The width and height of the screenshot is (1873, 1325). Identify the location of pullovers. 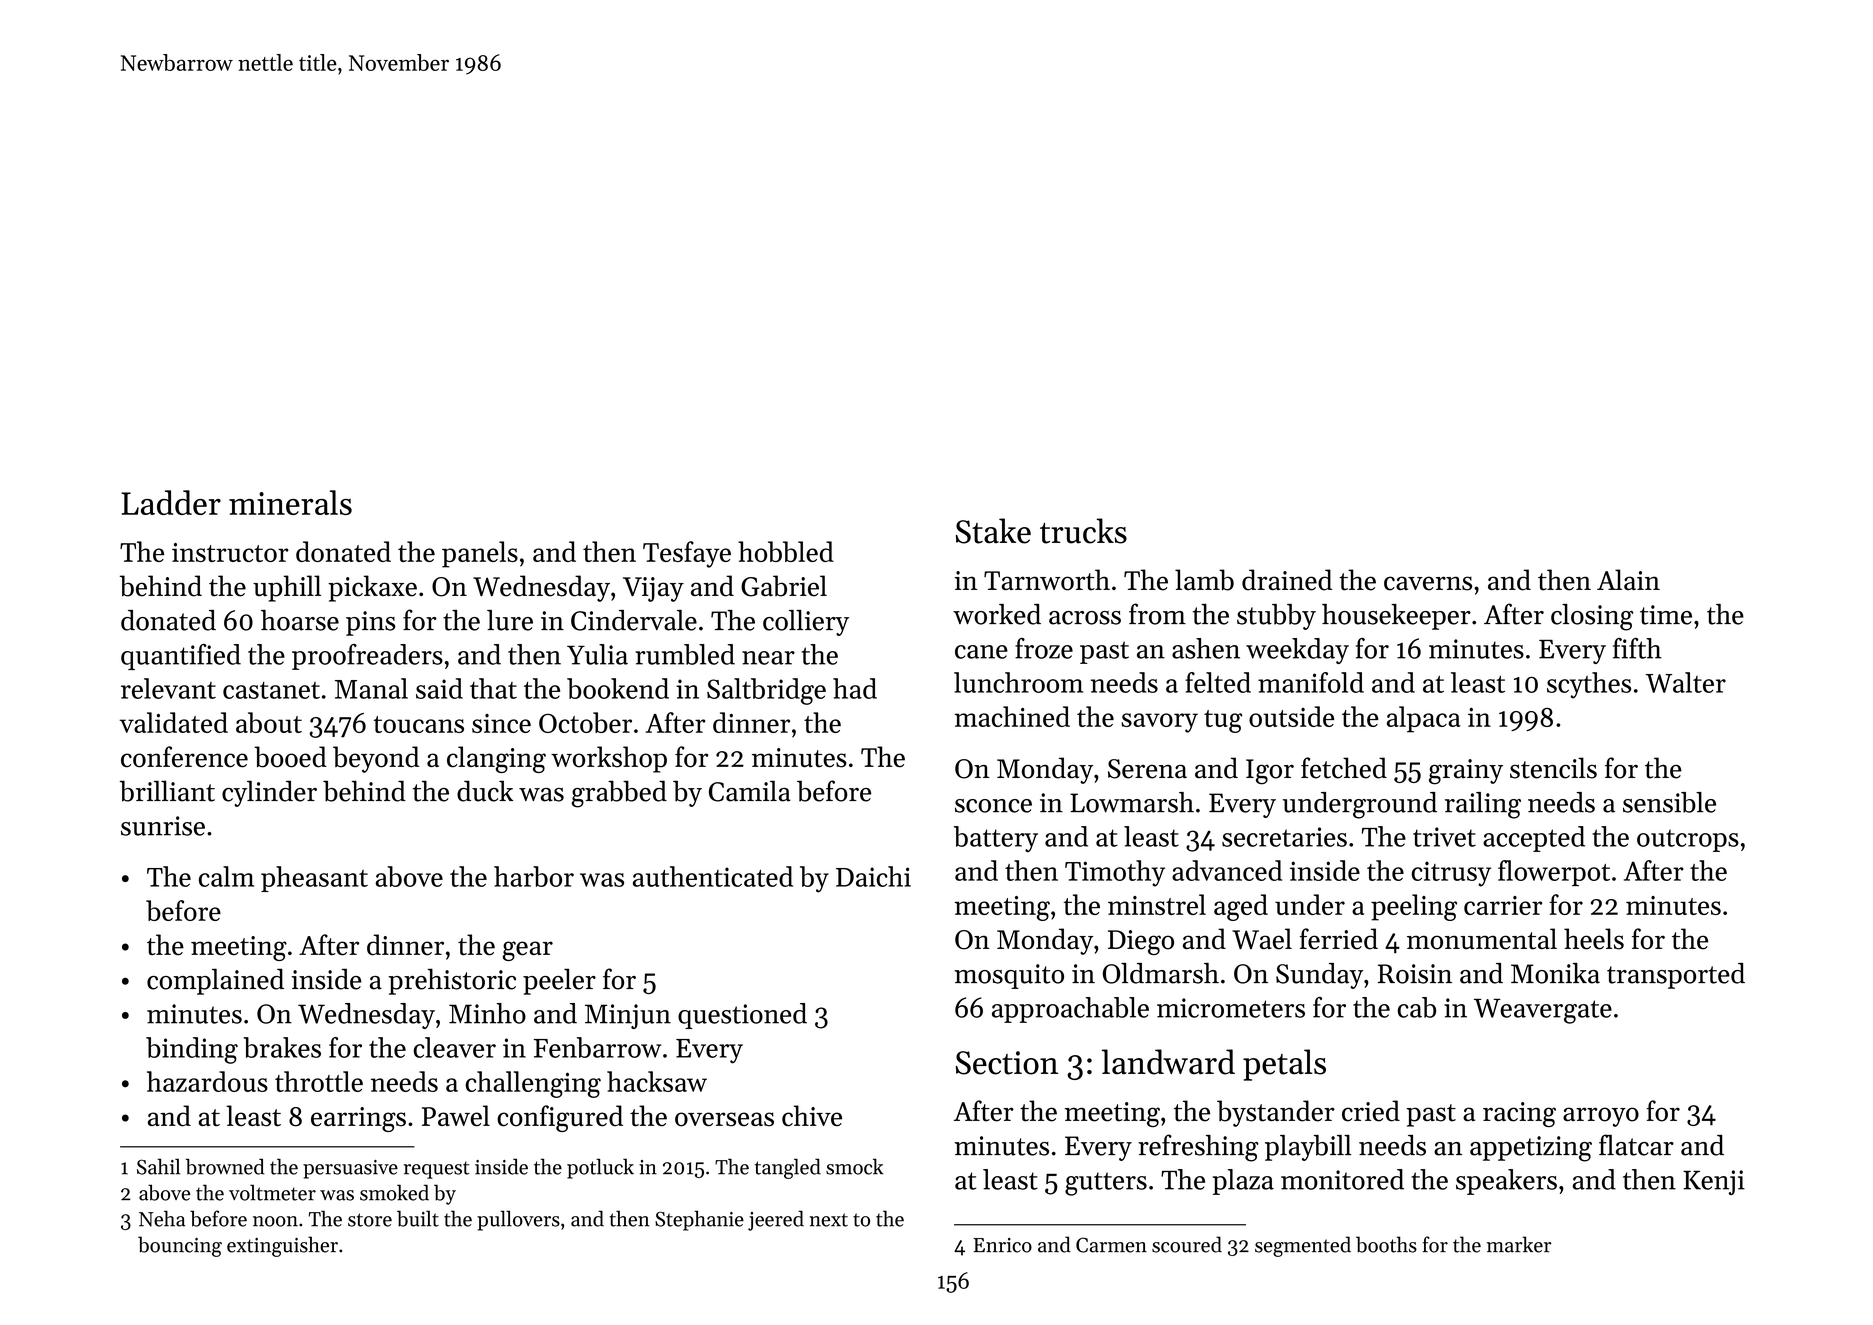
(518, 1220).
